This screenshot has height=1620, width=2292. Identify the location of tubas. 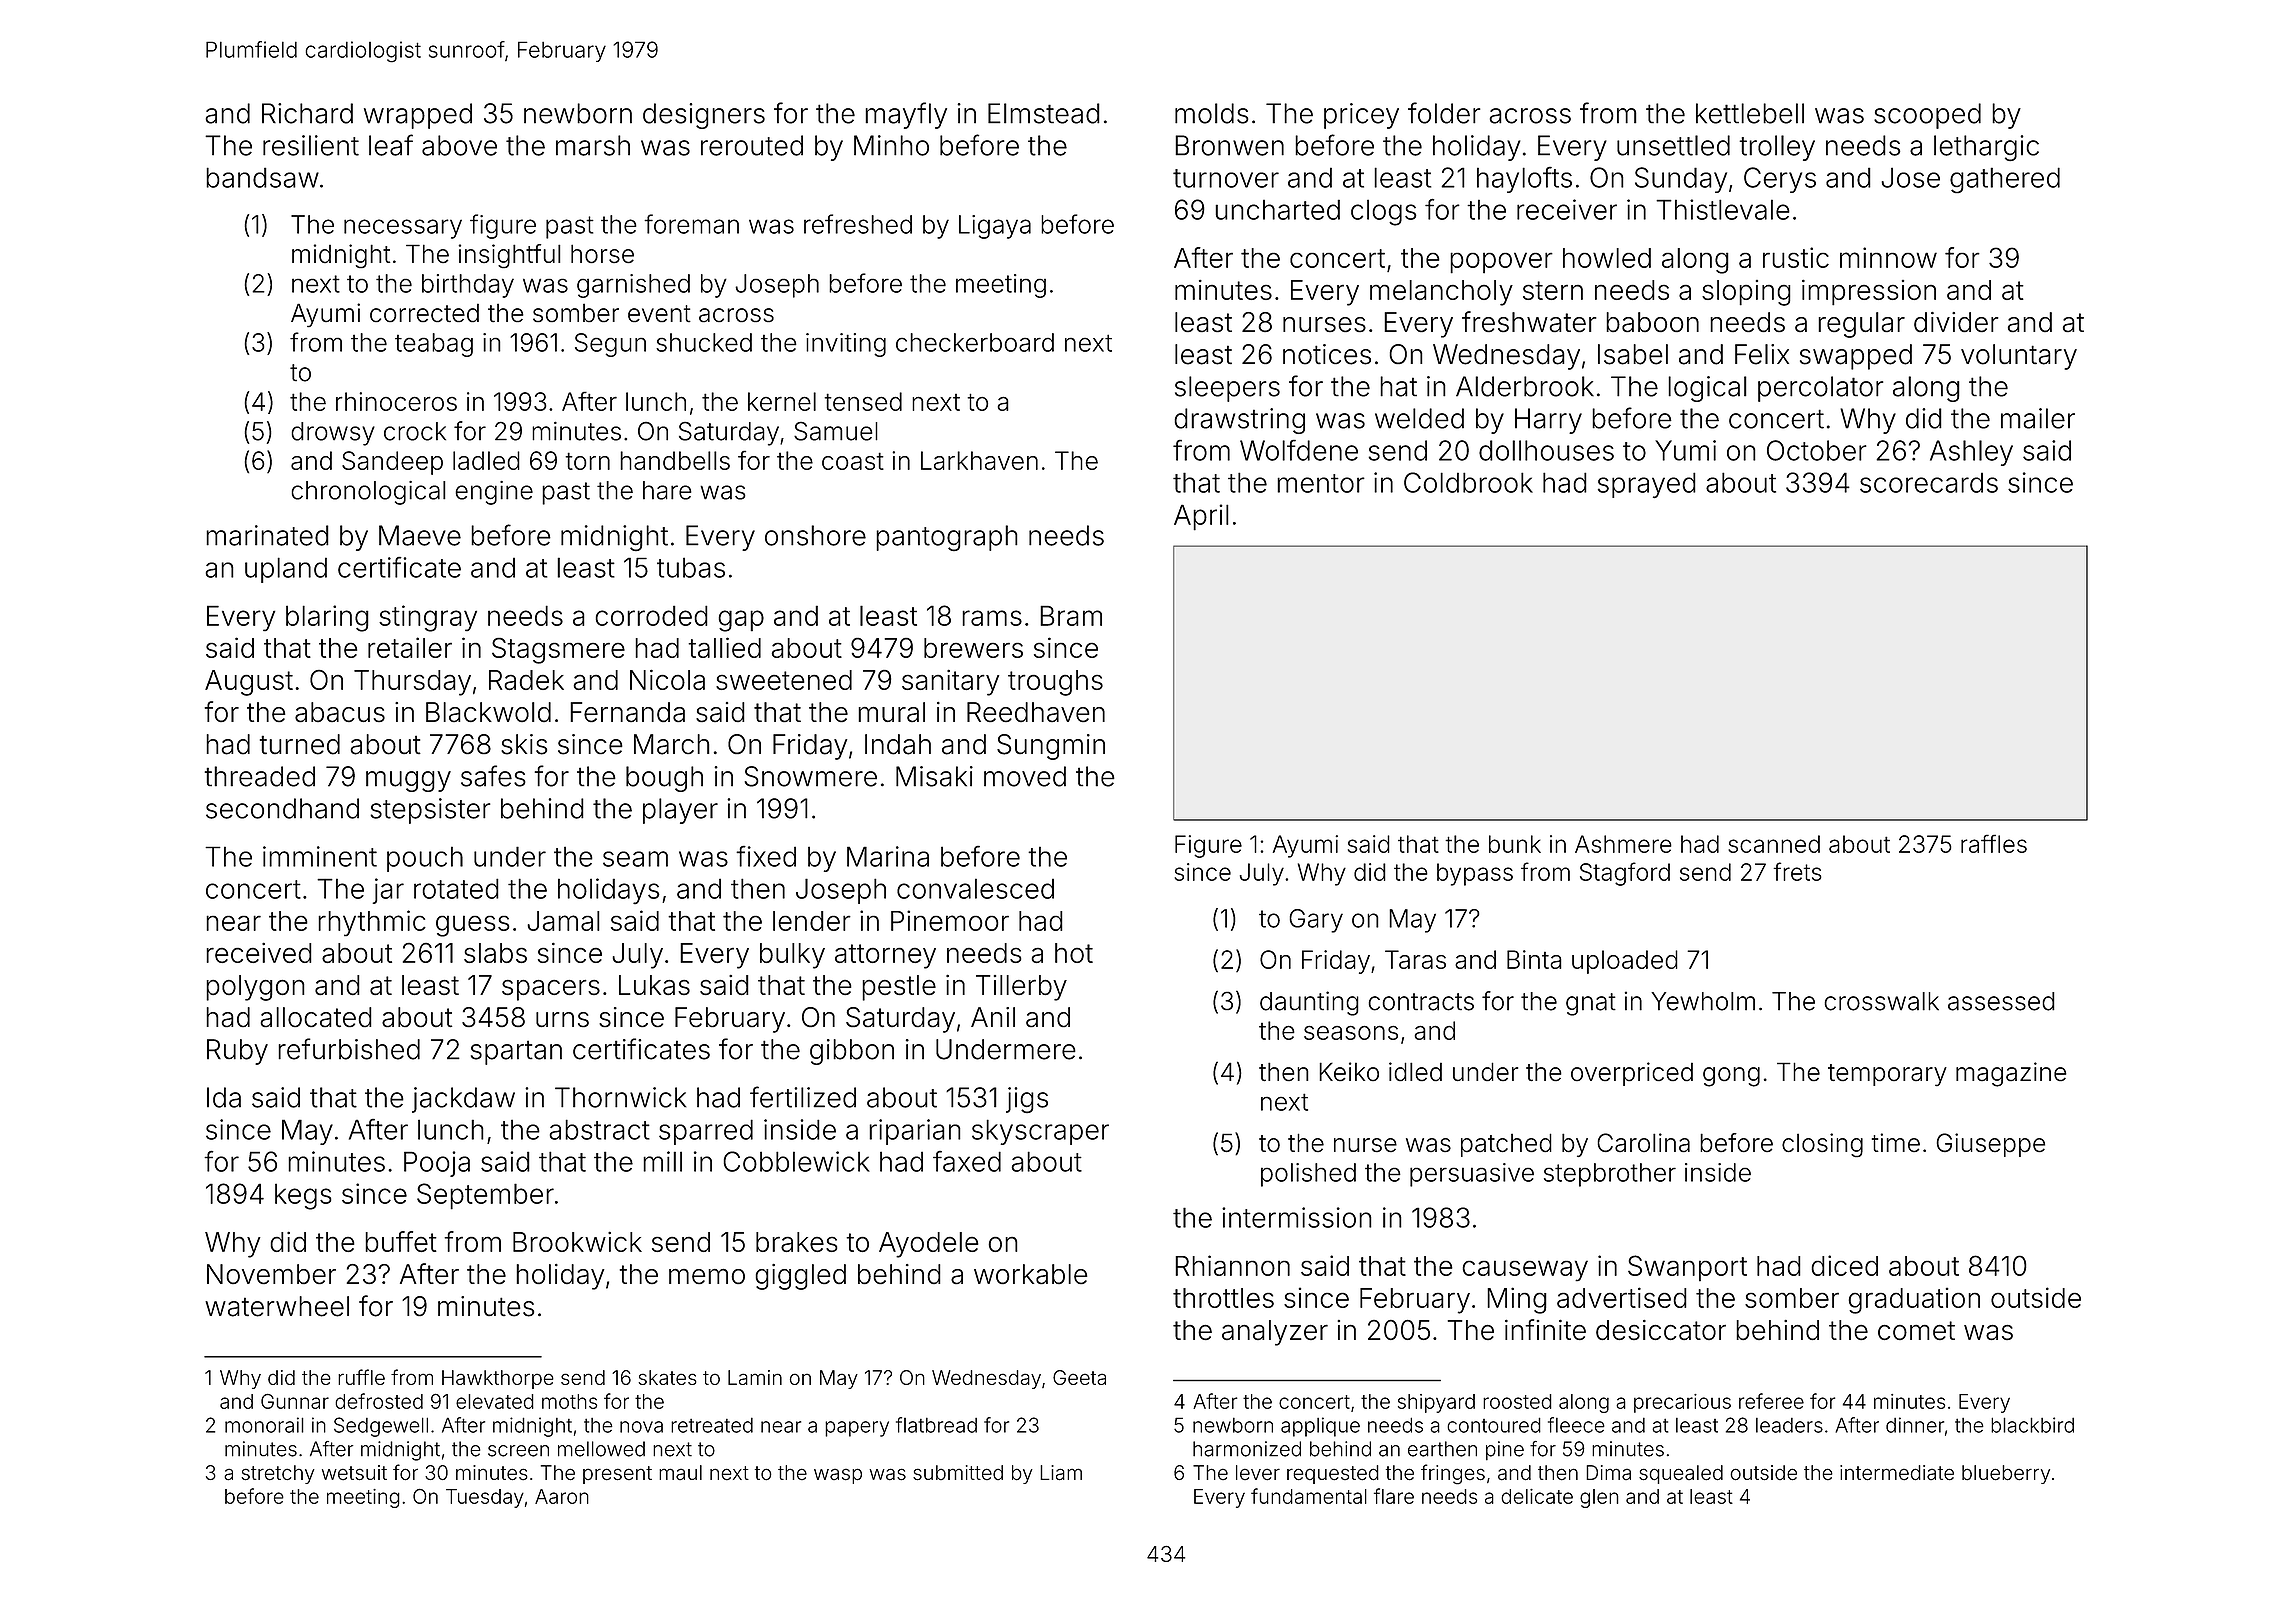
(691, 567).
